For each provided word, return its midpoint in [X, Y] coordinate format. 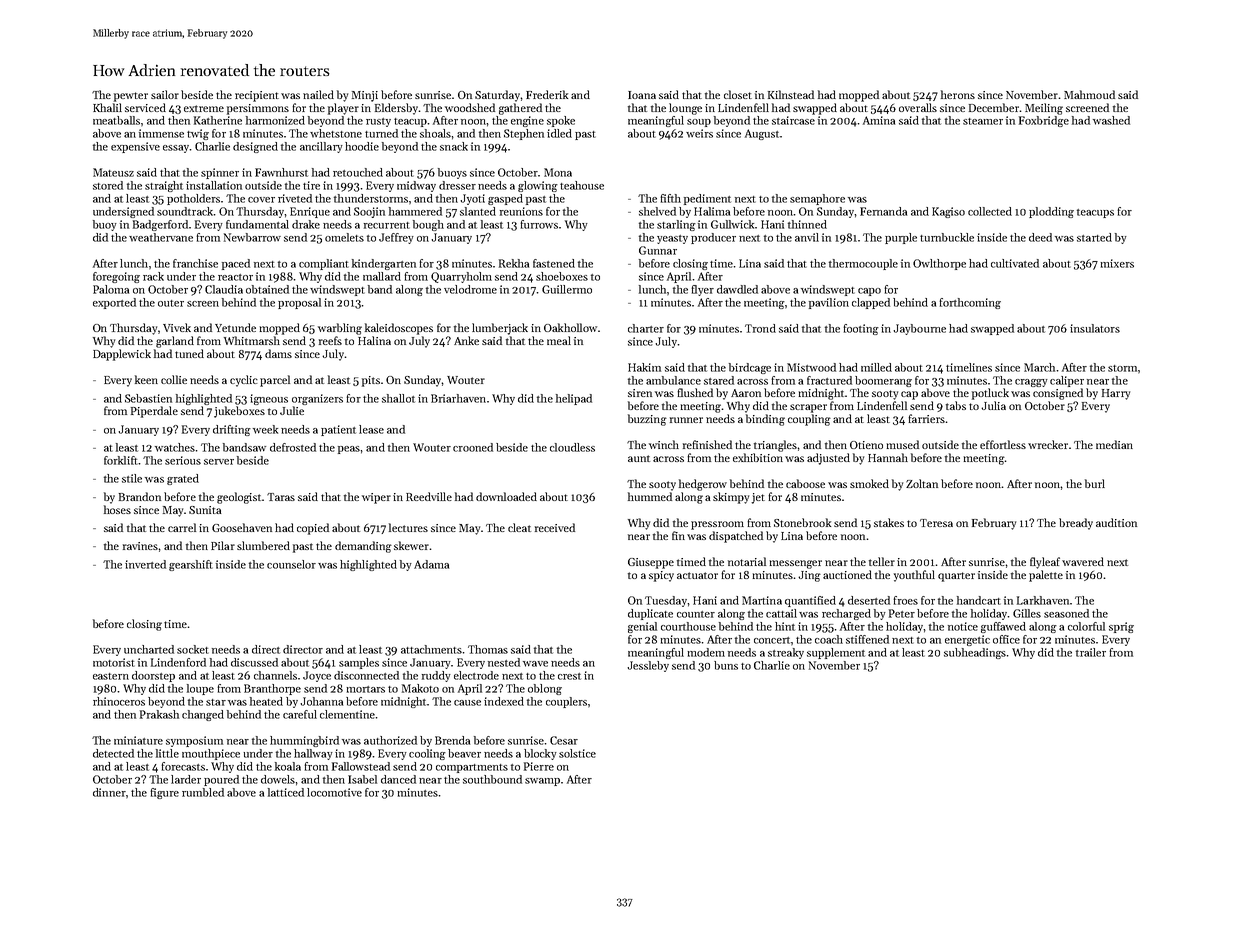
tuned [189, 353]
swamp [542, 782]
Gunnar [658, 250]
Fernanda [883, 211]
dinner [109, 792]
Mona [558, 172]
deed [1040, 237]
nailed [318, 94]
